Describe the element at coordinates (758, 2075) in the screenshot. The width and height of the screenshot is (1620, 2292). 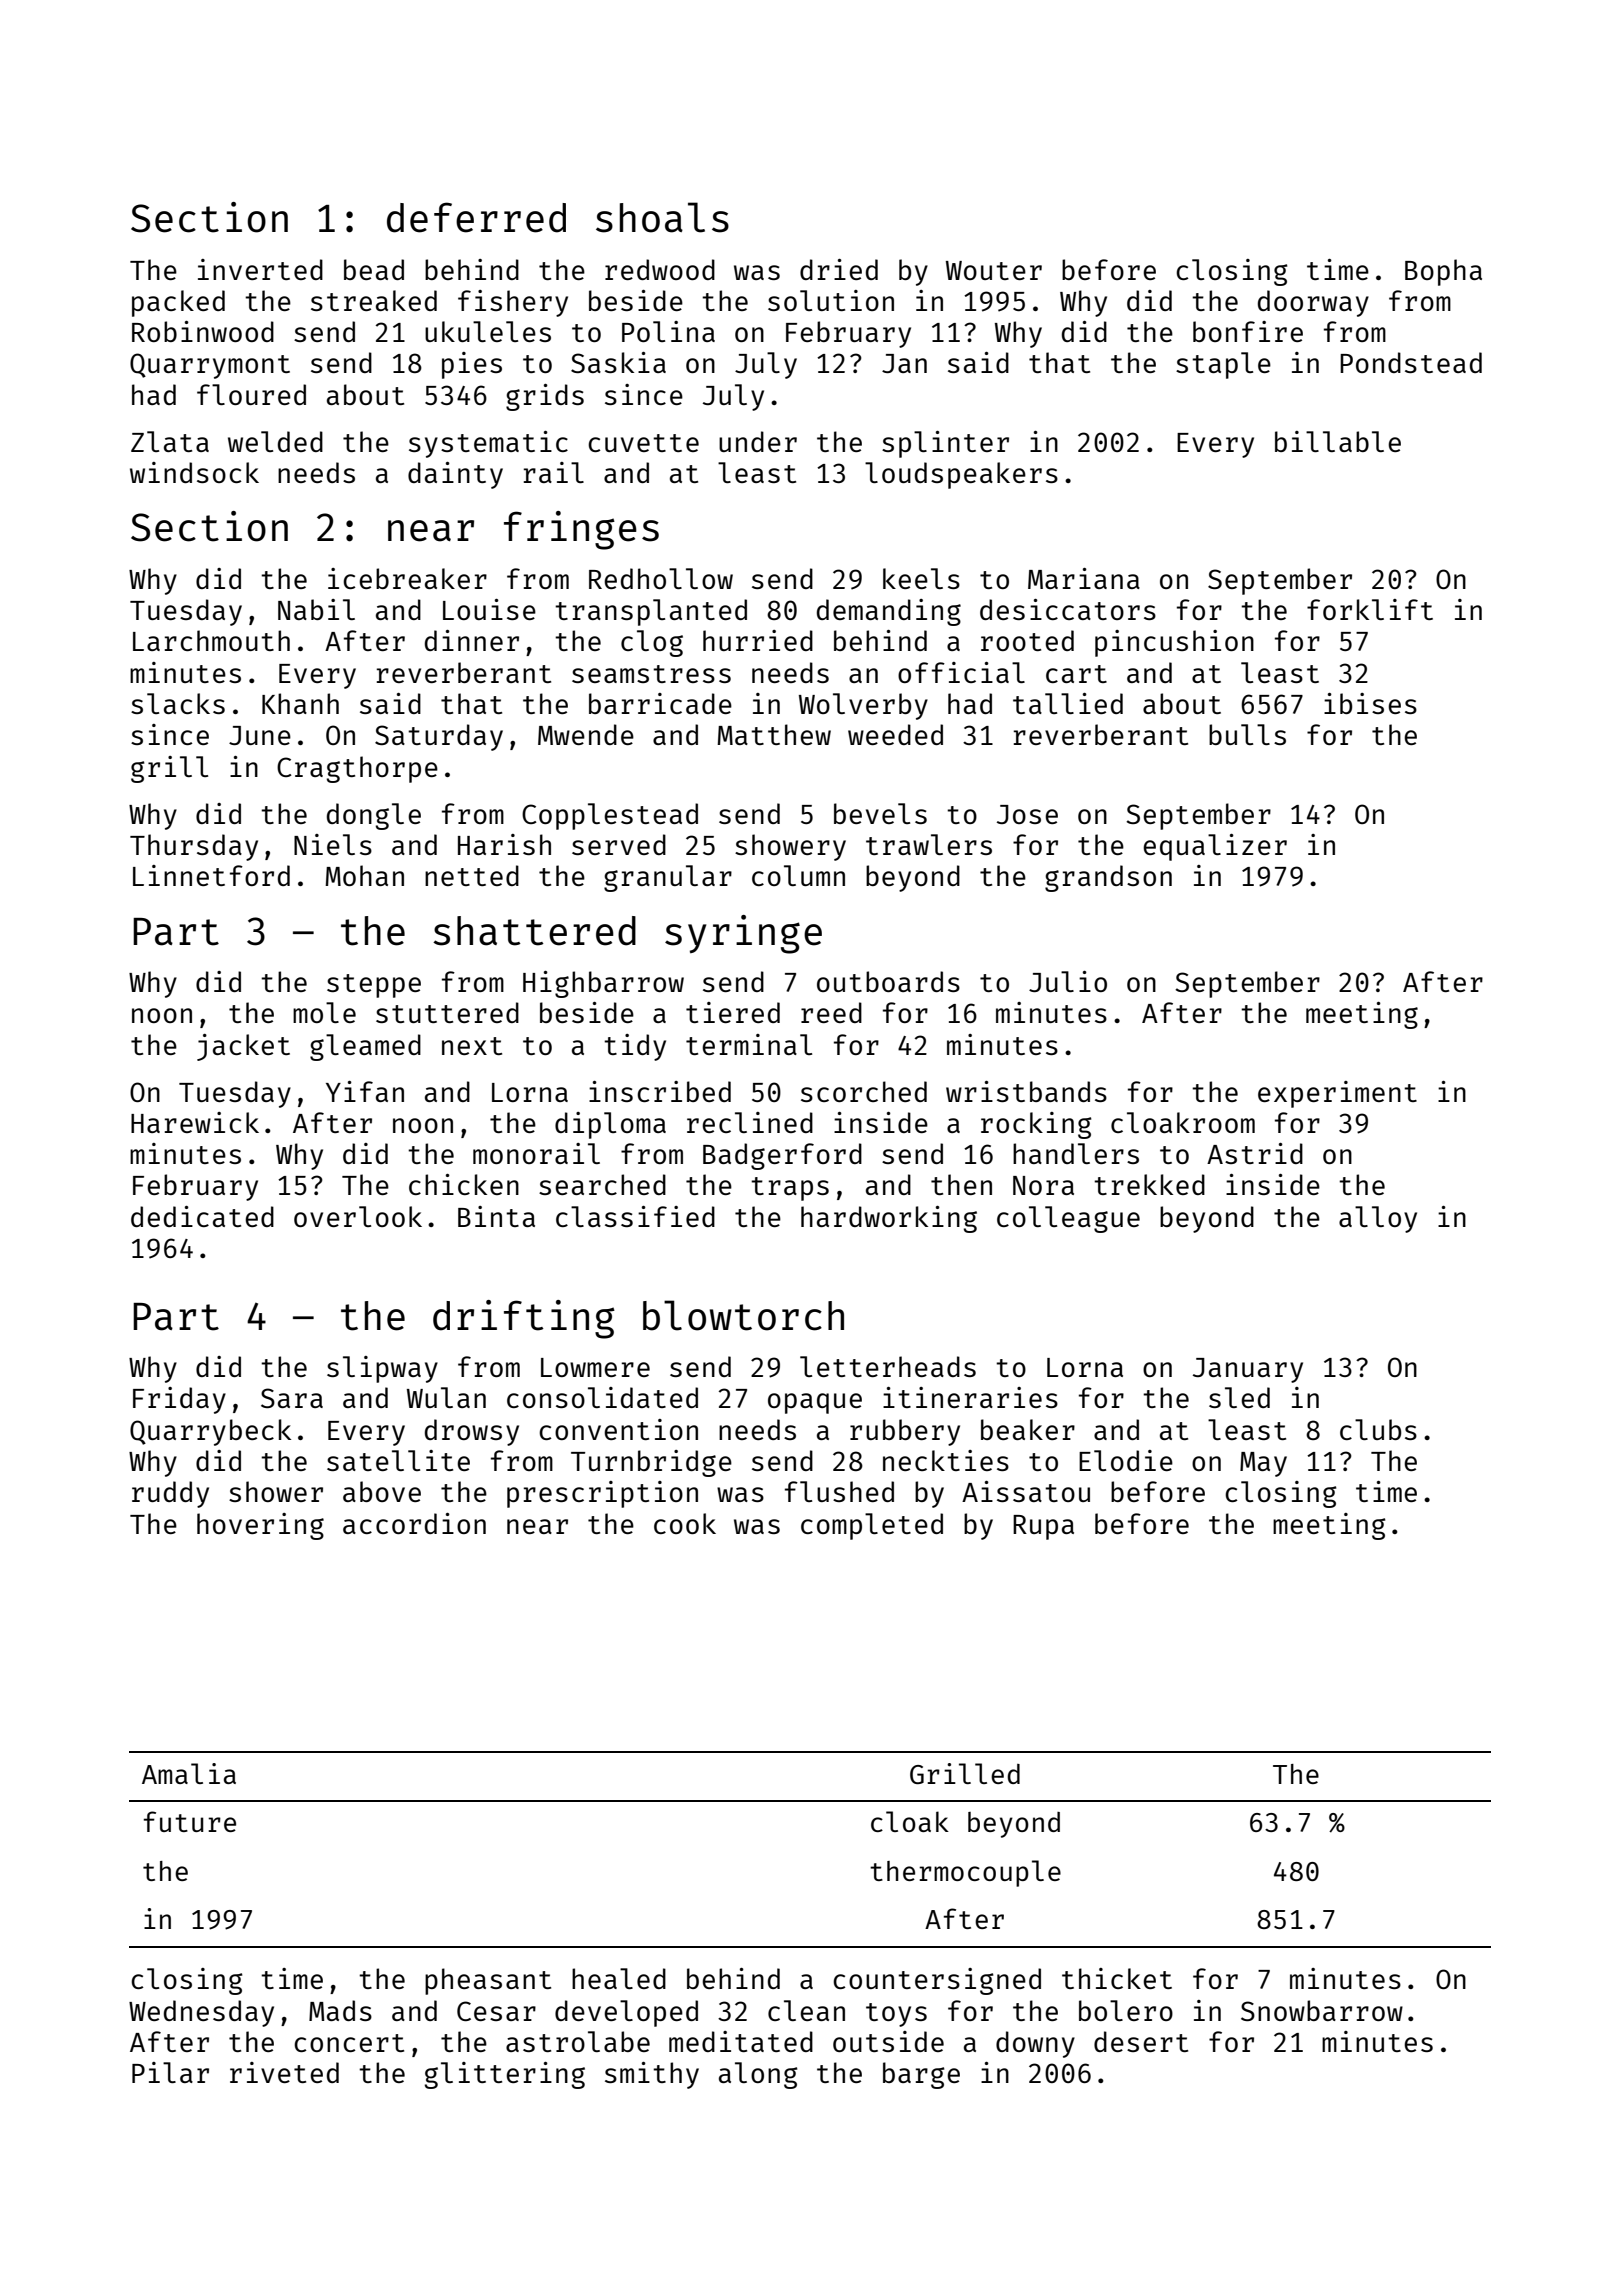
I see `along` at that location.
